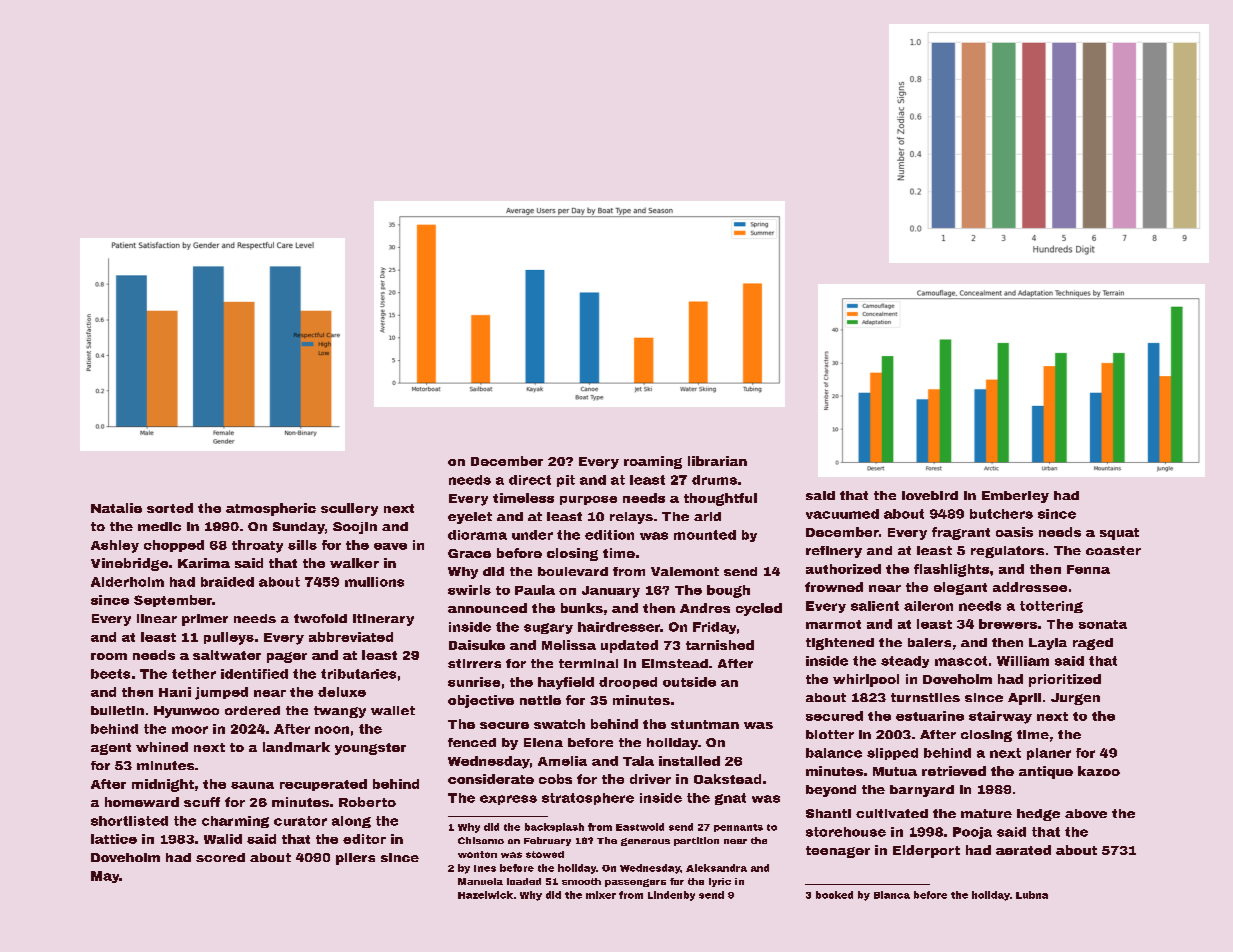  What do you see at coordinates (543, 742) in the document?
I see `Elena` at bounding box center [543, 742].
